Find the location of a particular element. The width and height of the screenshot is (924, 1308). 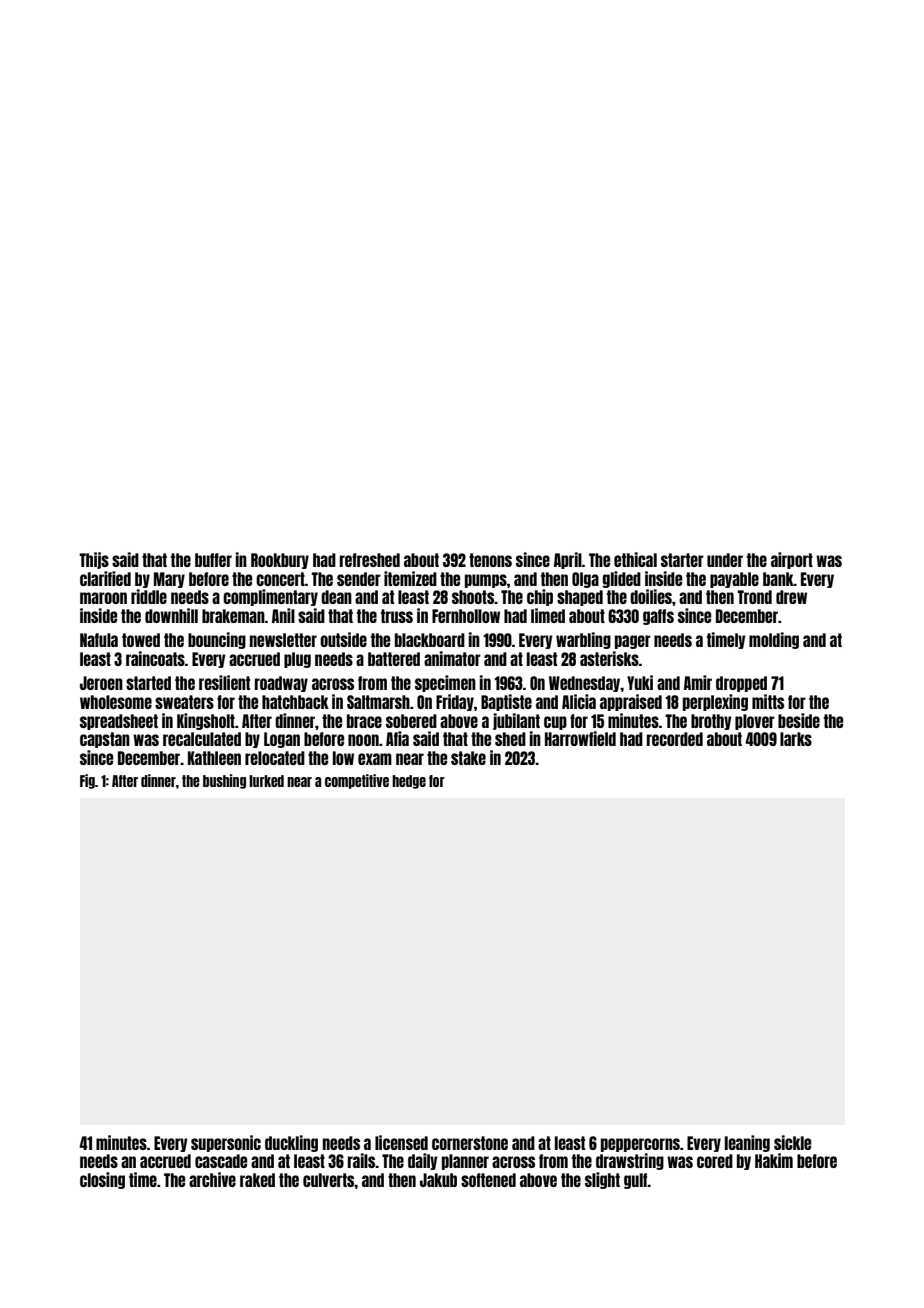

bushing is located at coordinates (224, 781).
